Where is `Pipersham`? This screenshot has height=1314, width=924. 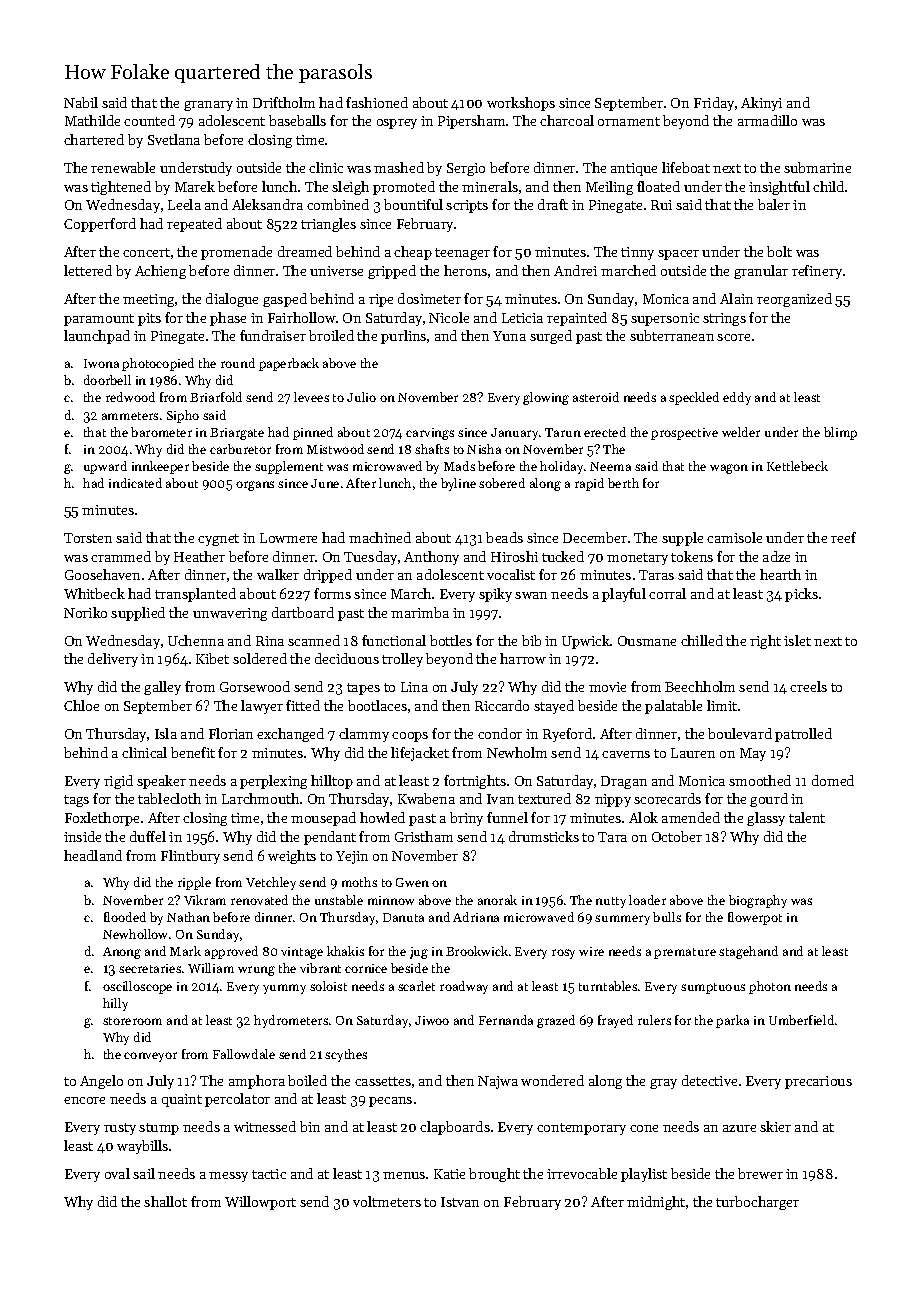 Pipersham is located at coordinates (471, 122).
